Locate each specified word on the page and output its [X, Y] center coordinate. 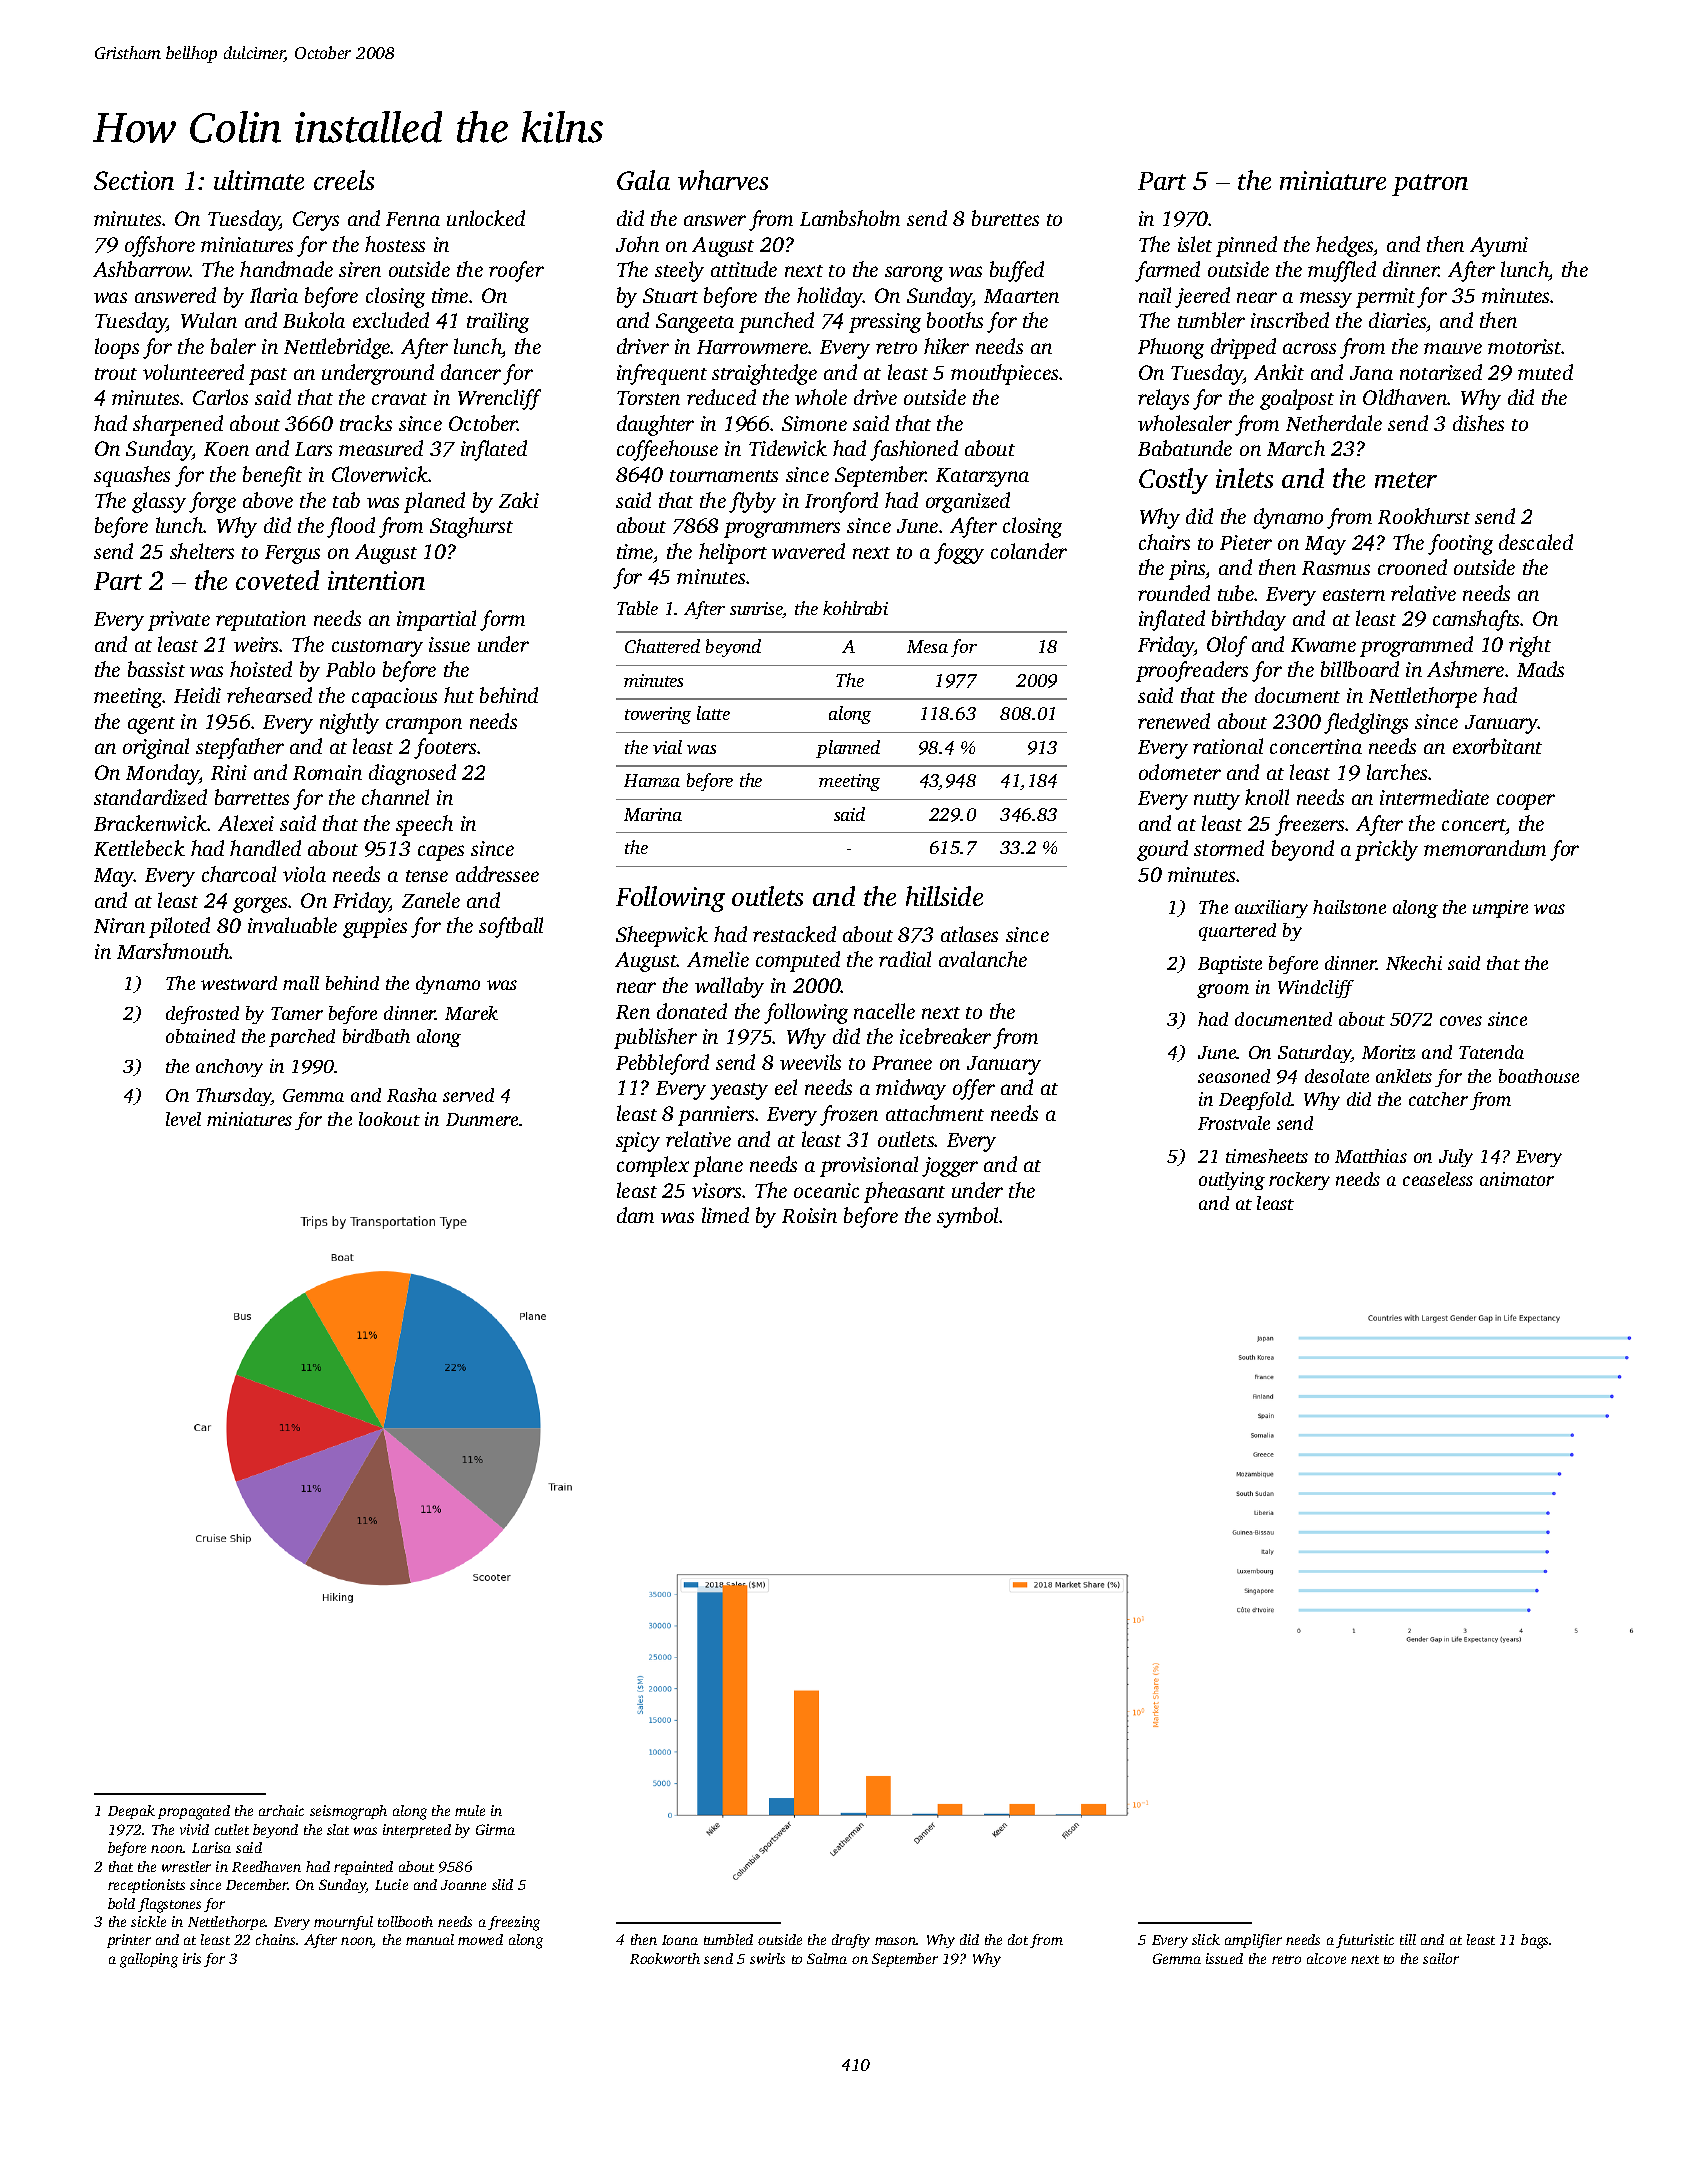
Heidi [197, 695]
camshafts [1476, 620]
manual [430, 1939]
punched [776, 322]
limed [725, 1215]
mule [470, 1810]
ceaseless [1438, 1179]
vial [667, 747]
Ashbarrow [141, 269]
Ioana [680, 1940]
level [183, 1119]
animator [1517, 1179]
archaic [281, 1810]
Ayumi [1499, 247]
